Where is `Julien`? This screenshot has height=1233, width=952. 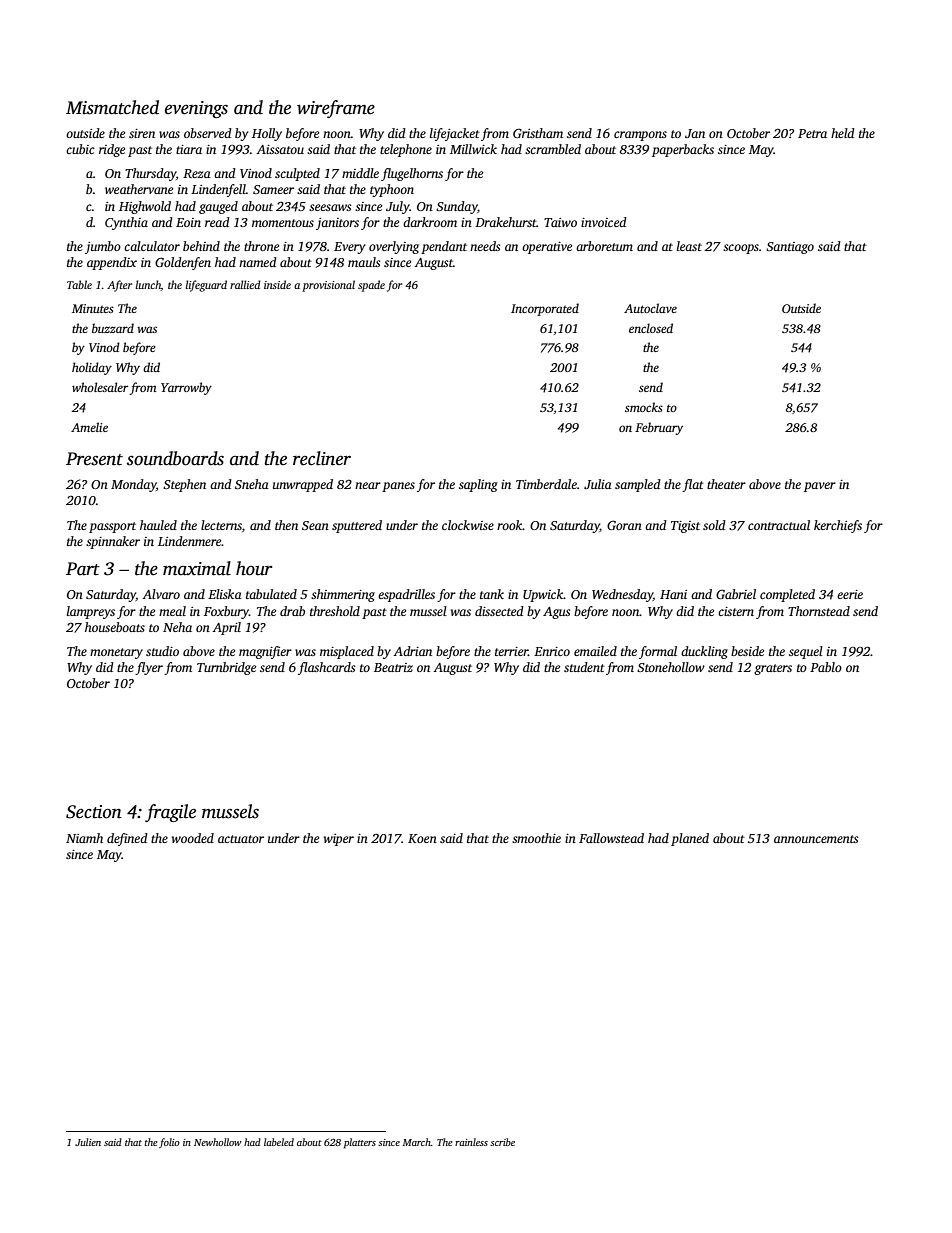
Julien is located at coordinates (88, 1142).
